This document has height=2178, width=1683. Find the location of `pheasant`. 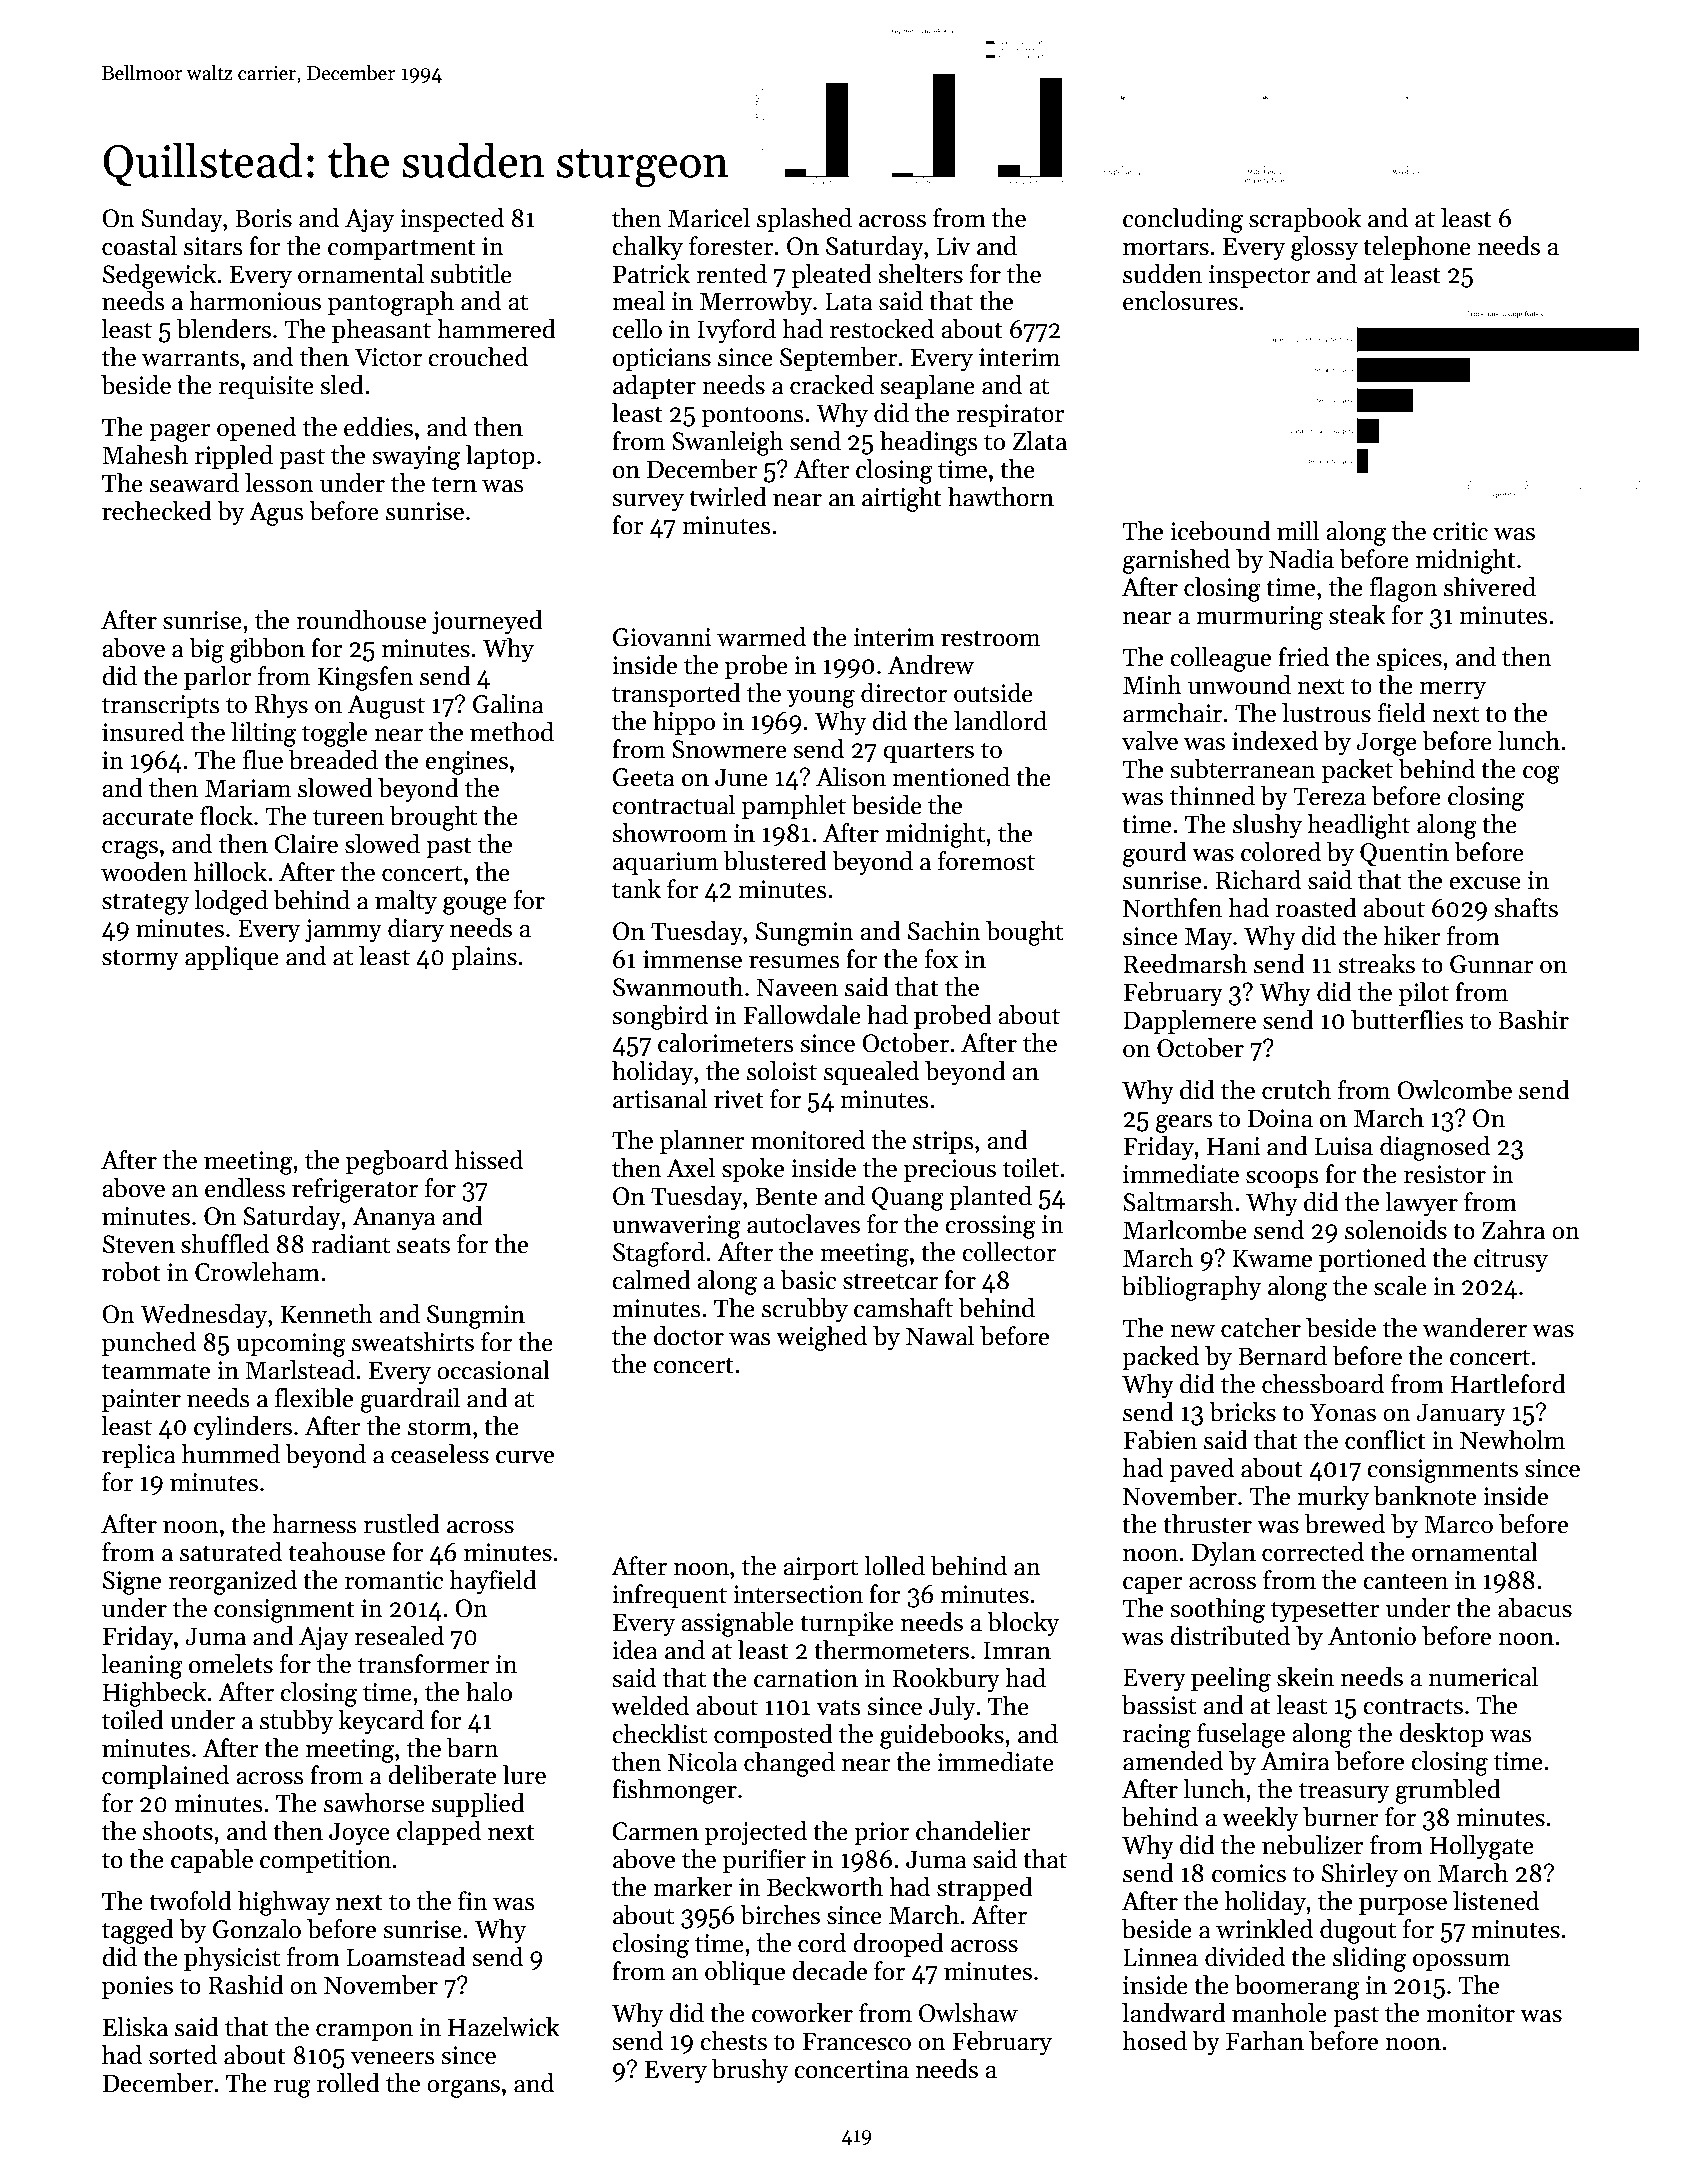

pheasant is located at coordinates (381, 331).
